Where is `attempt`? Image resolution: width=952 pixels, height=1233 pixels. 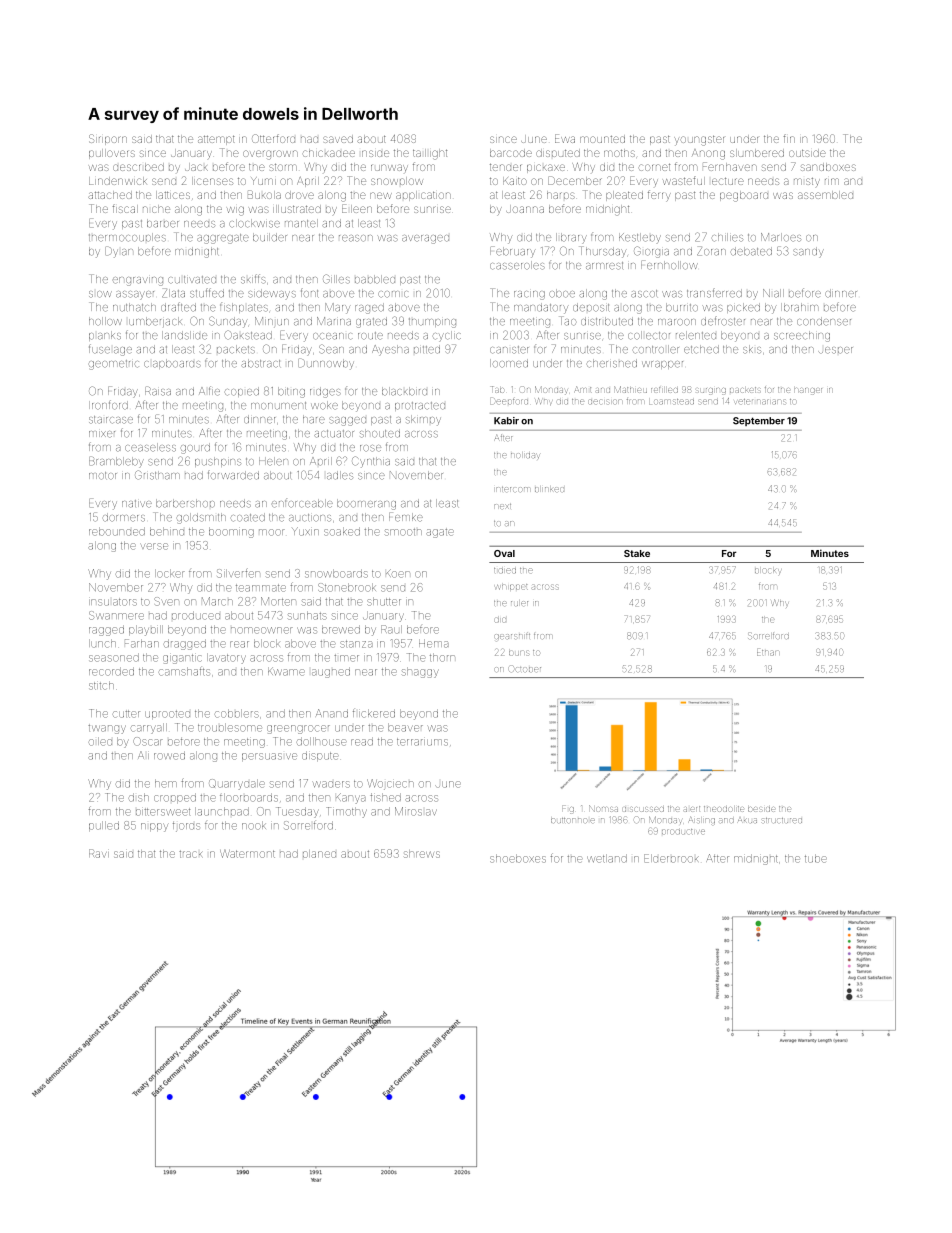
attempt is located at coordinates (216, 140).
